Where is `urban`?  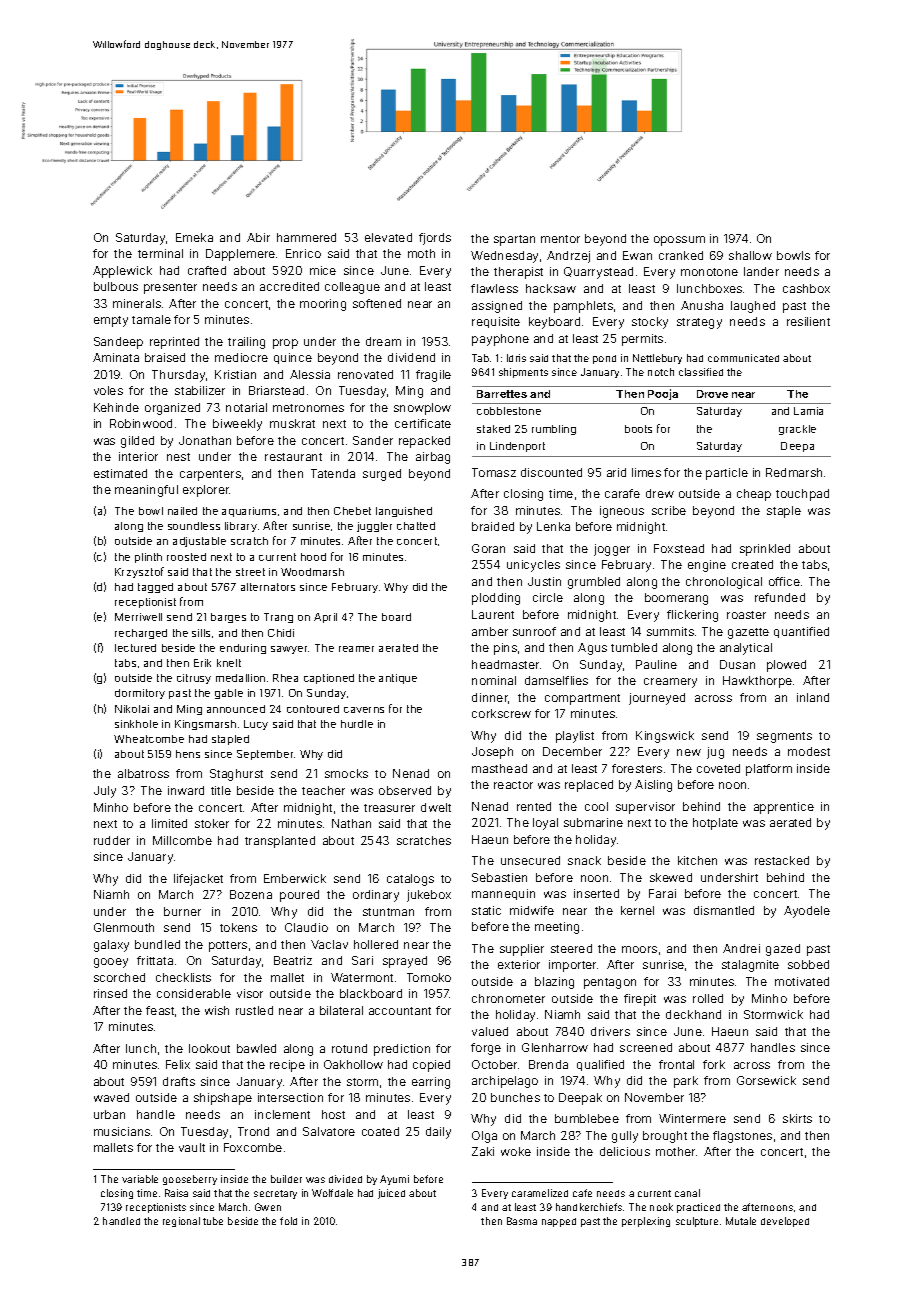
urban is located at coordinates (109, 1114).
